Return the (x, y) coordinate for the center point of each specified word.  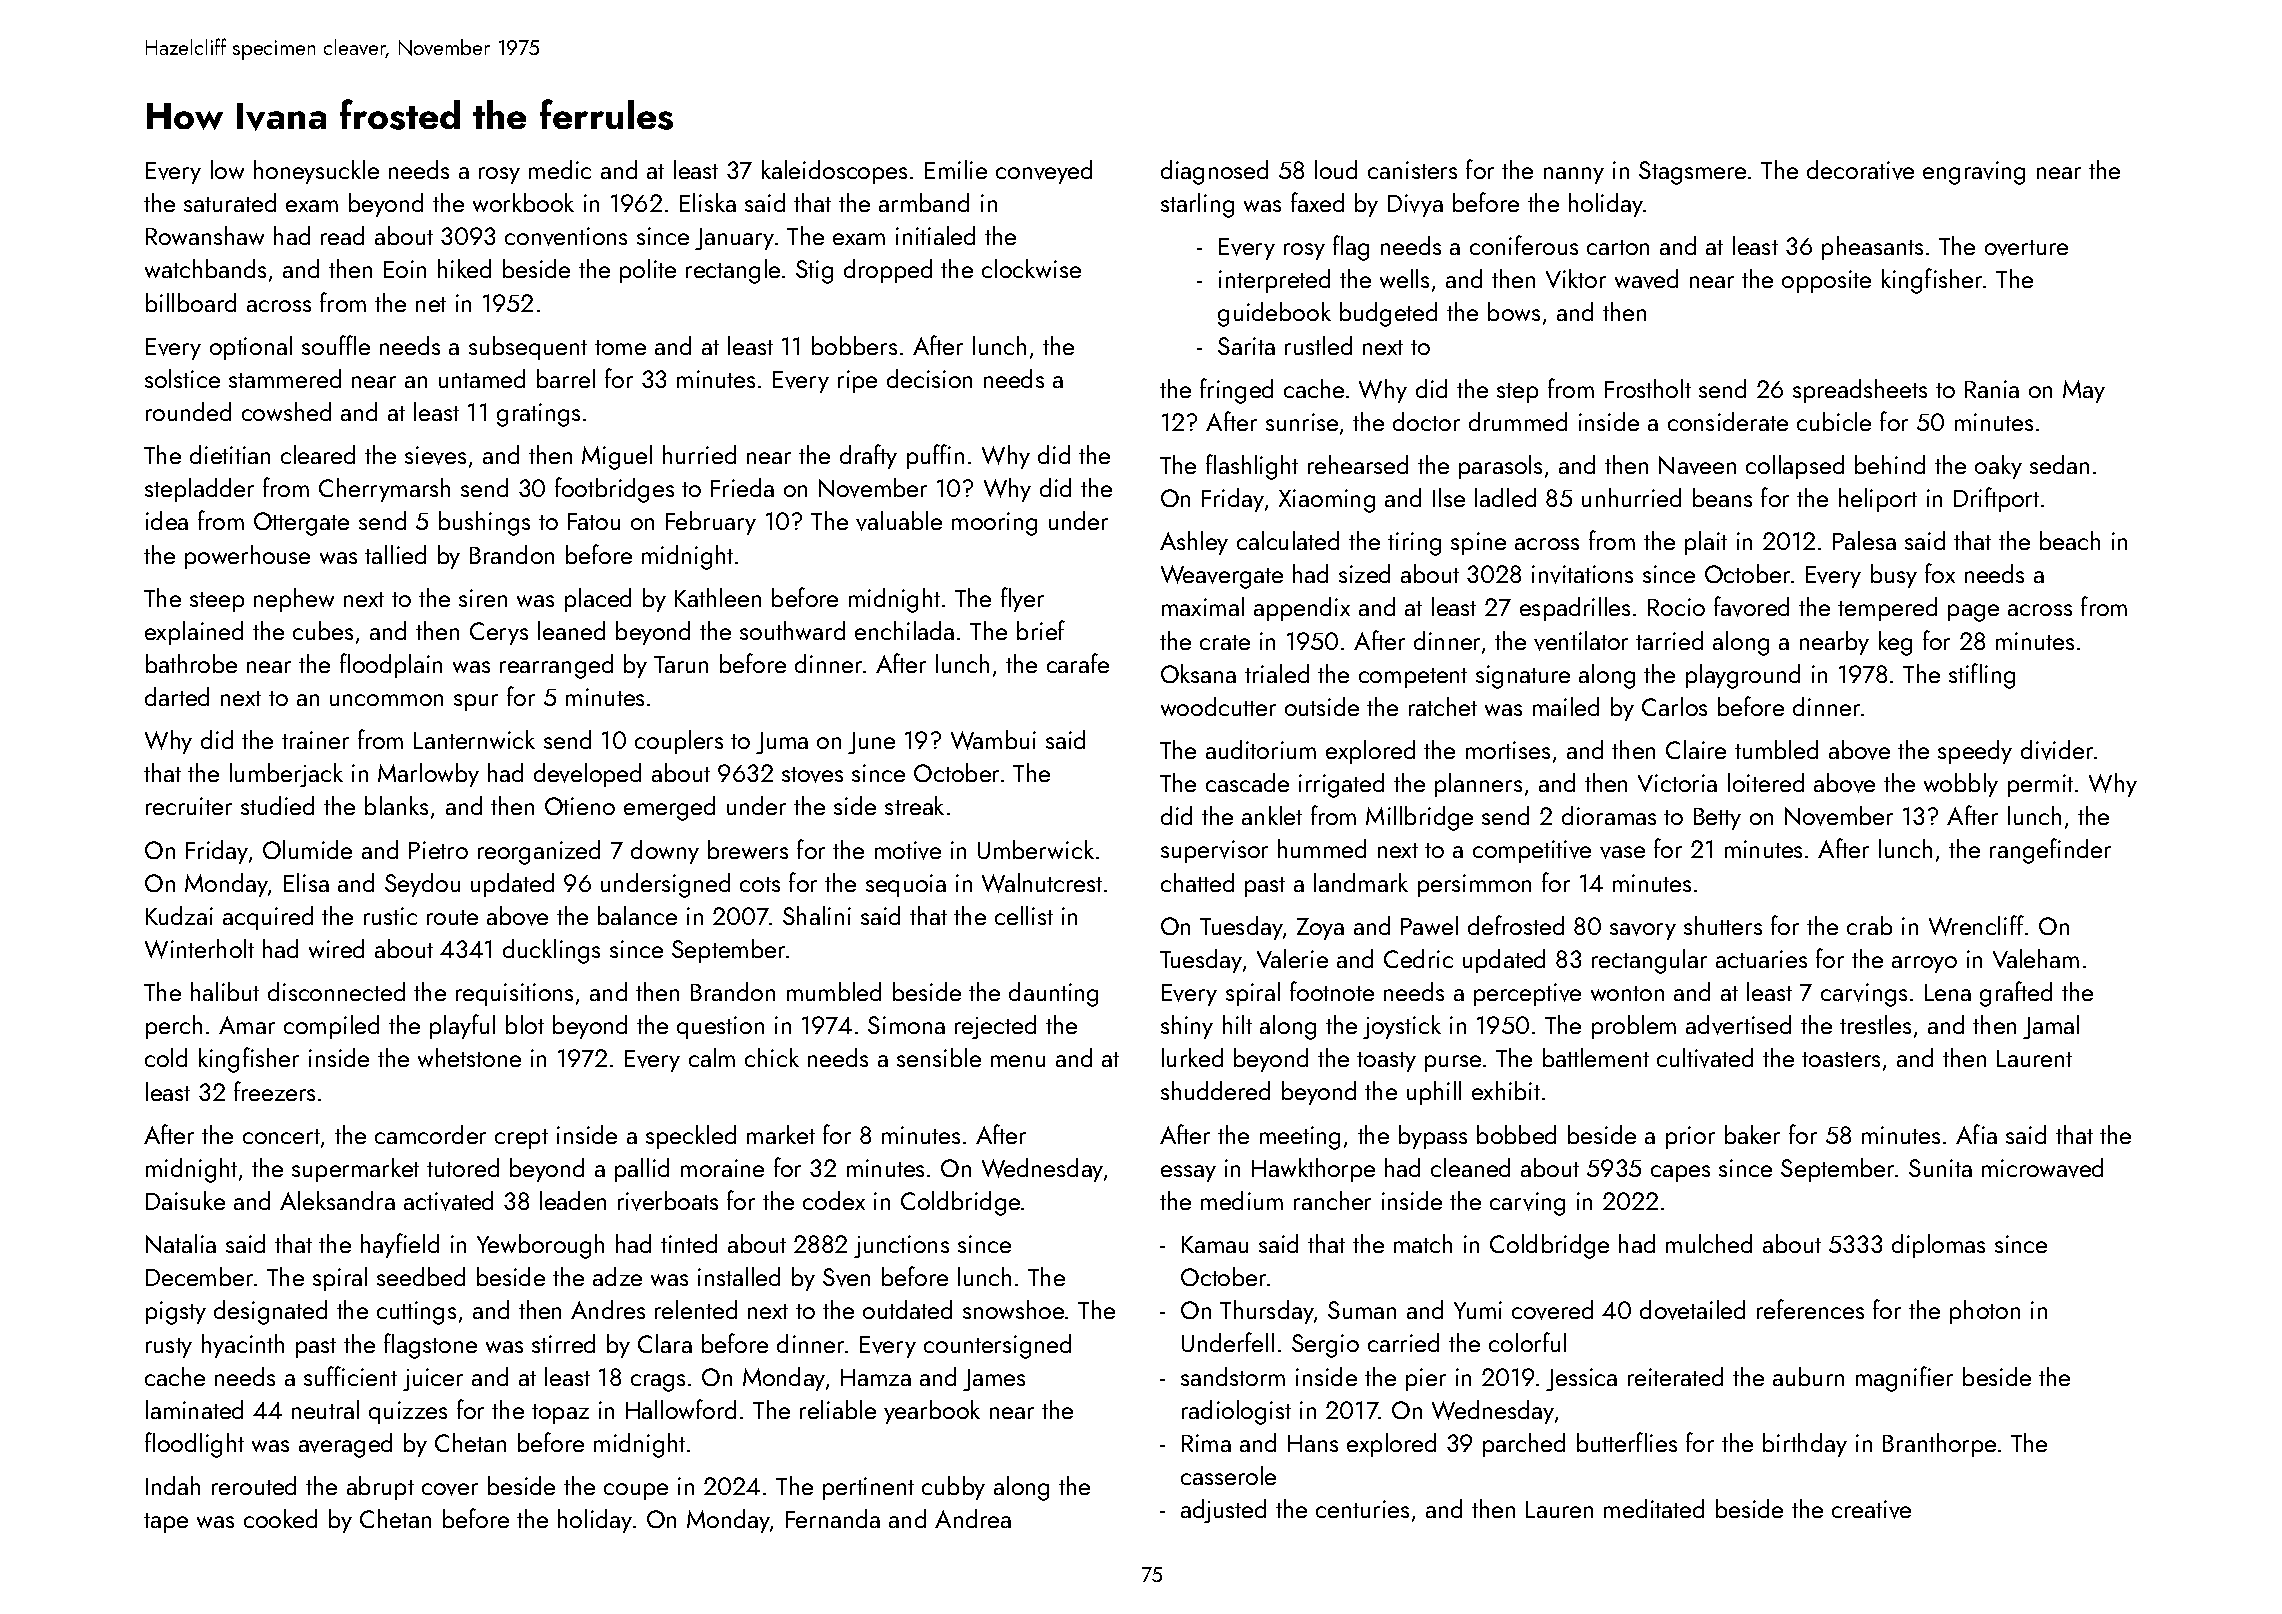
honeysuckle (316, 172)
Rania (1992, 389)
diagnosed (1214, 172)
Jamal (2051, 1027)
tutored (463, 1167)
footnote (1332, 991)
